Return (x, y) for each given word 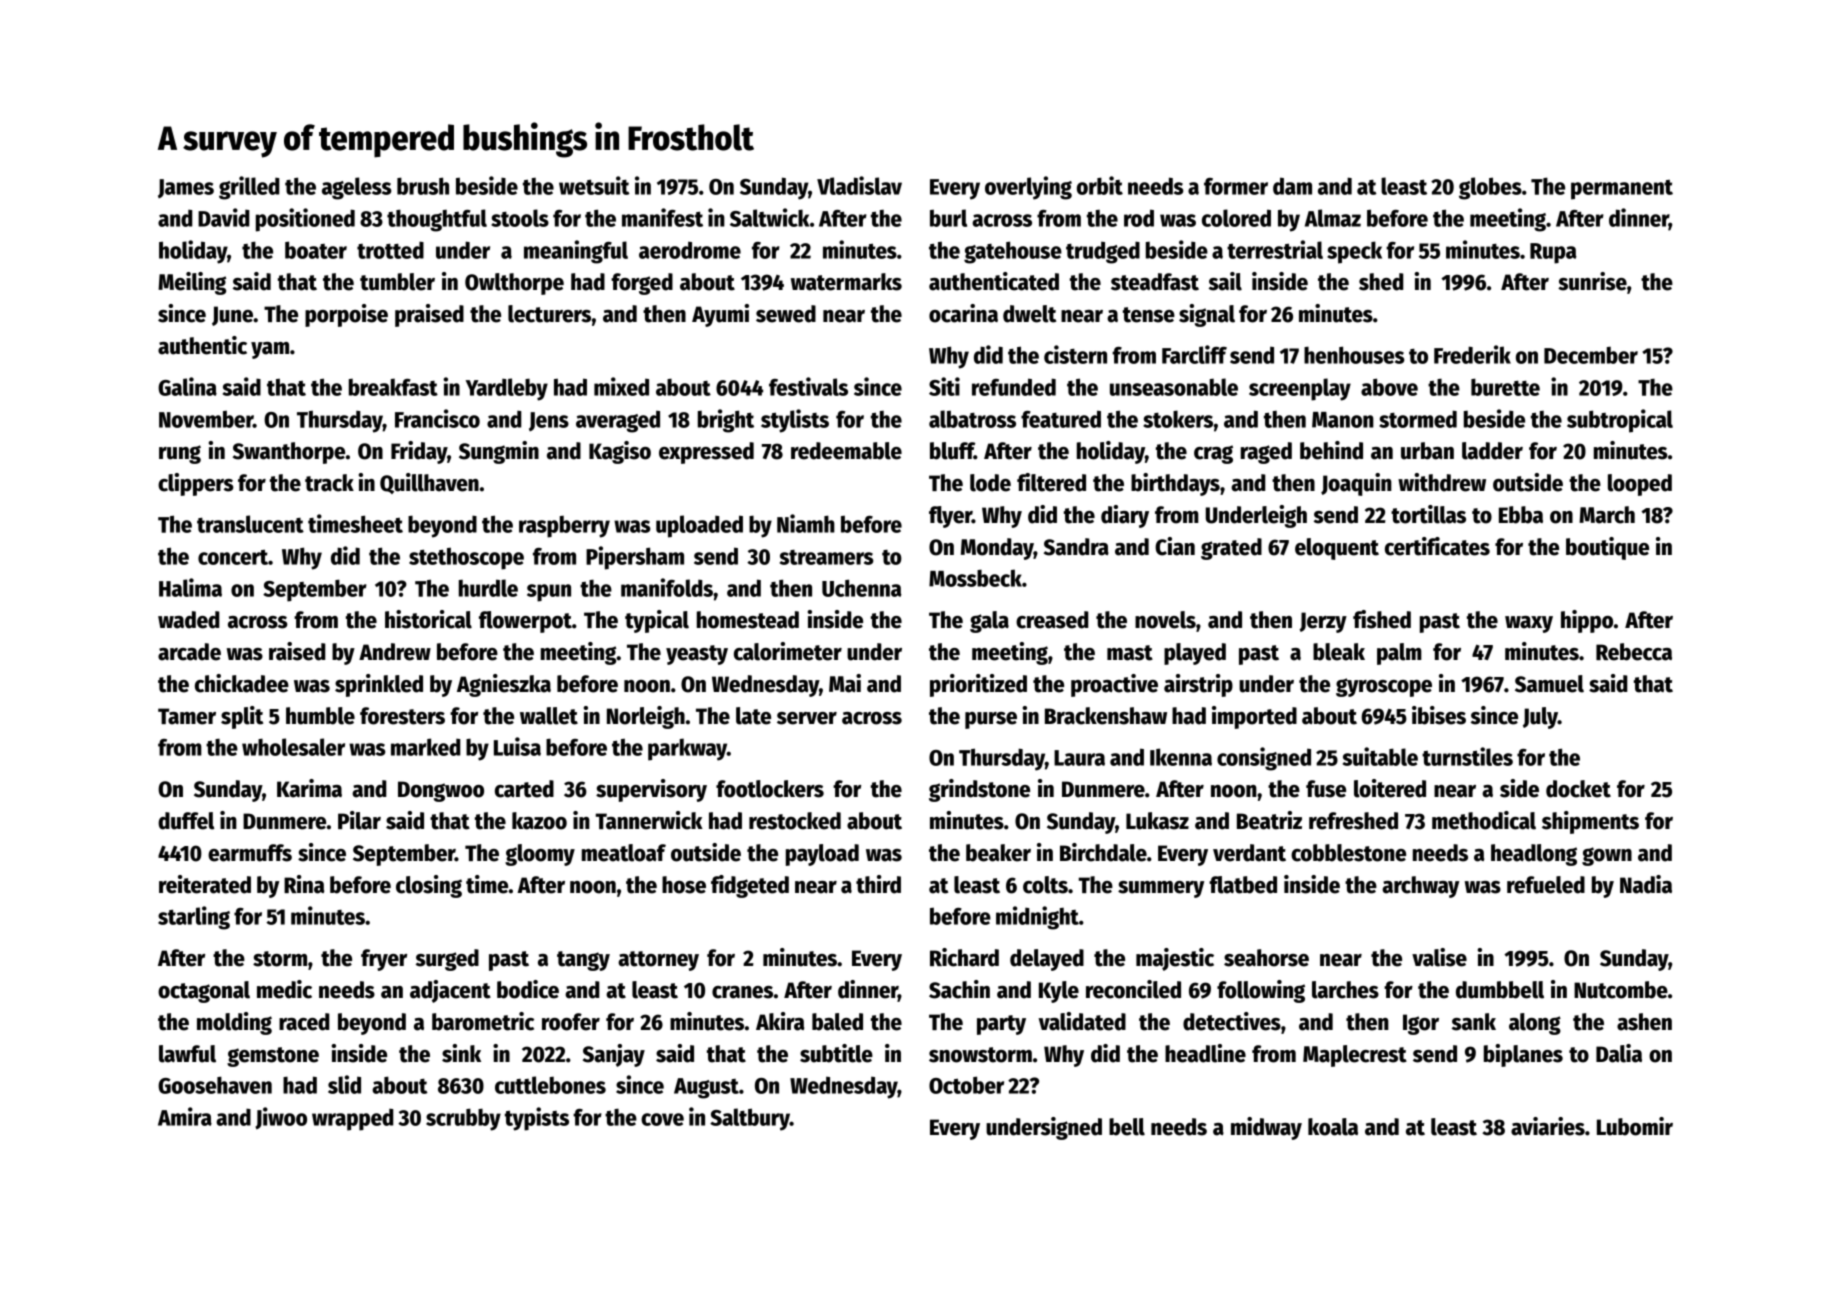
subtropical (1620, 421)
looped (1640, 485)
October (966, 1085)
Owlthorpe (514, 284)
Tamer (187, 716)
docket (1578, 789)
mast (1130, 653)
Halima (190, 587)
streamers (827, 557)
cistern (1075, 354)
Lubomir (1635, 1126)
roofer (571, 1022)
